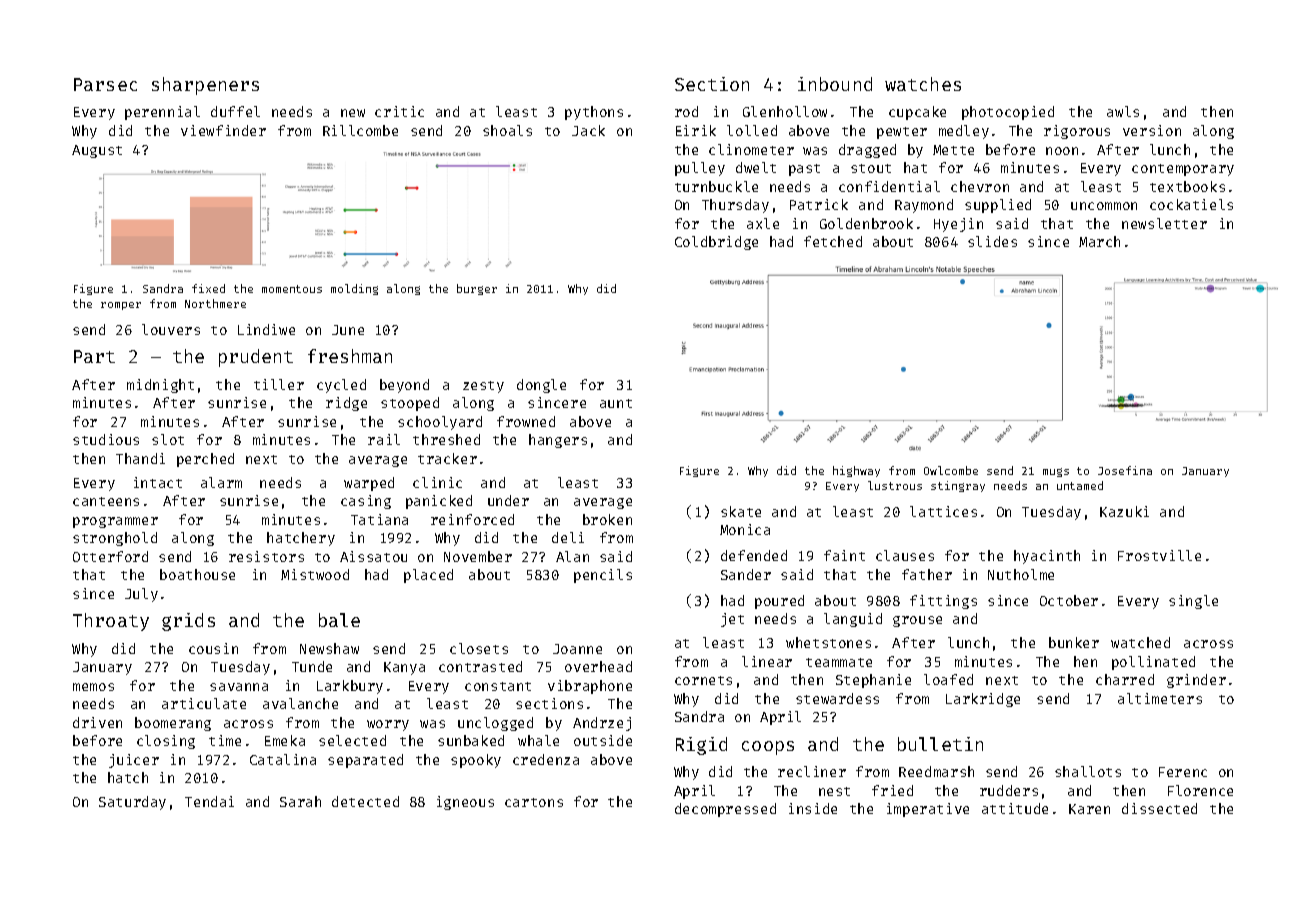 The image size is (1308, 924). What do you see at coordinates (339, 620) in the screenshot?
I see `bale` at bounding box center [339, 620].
